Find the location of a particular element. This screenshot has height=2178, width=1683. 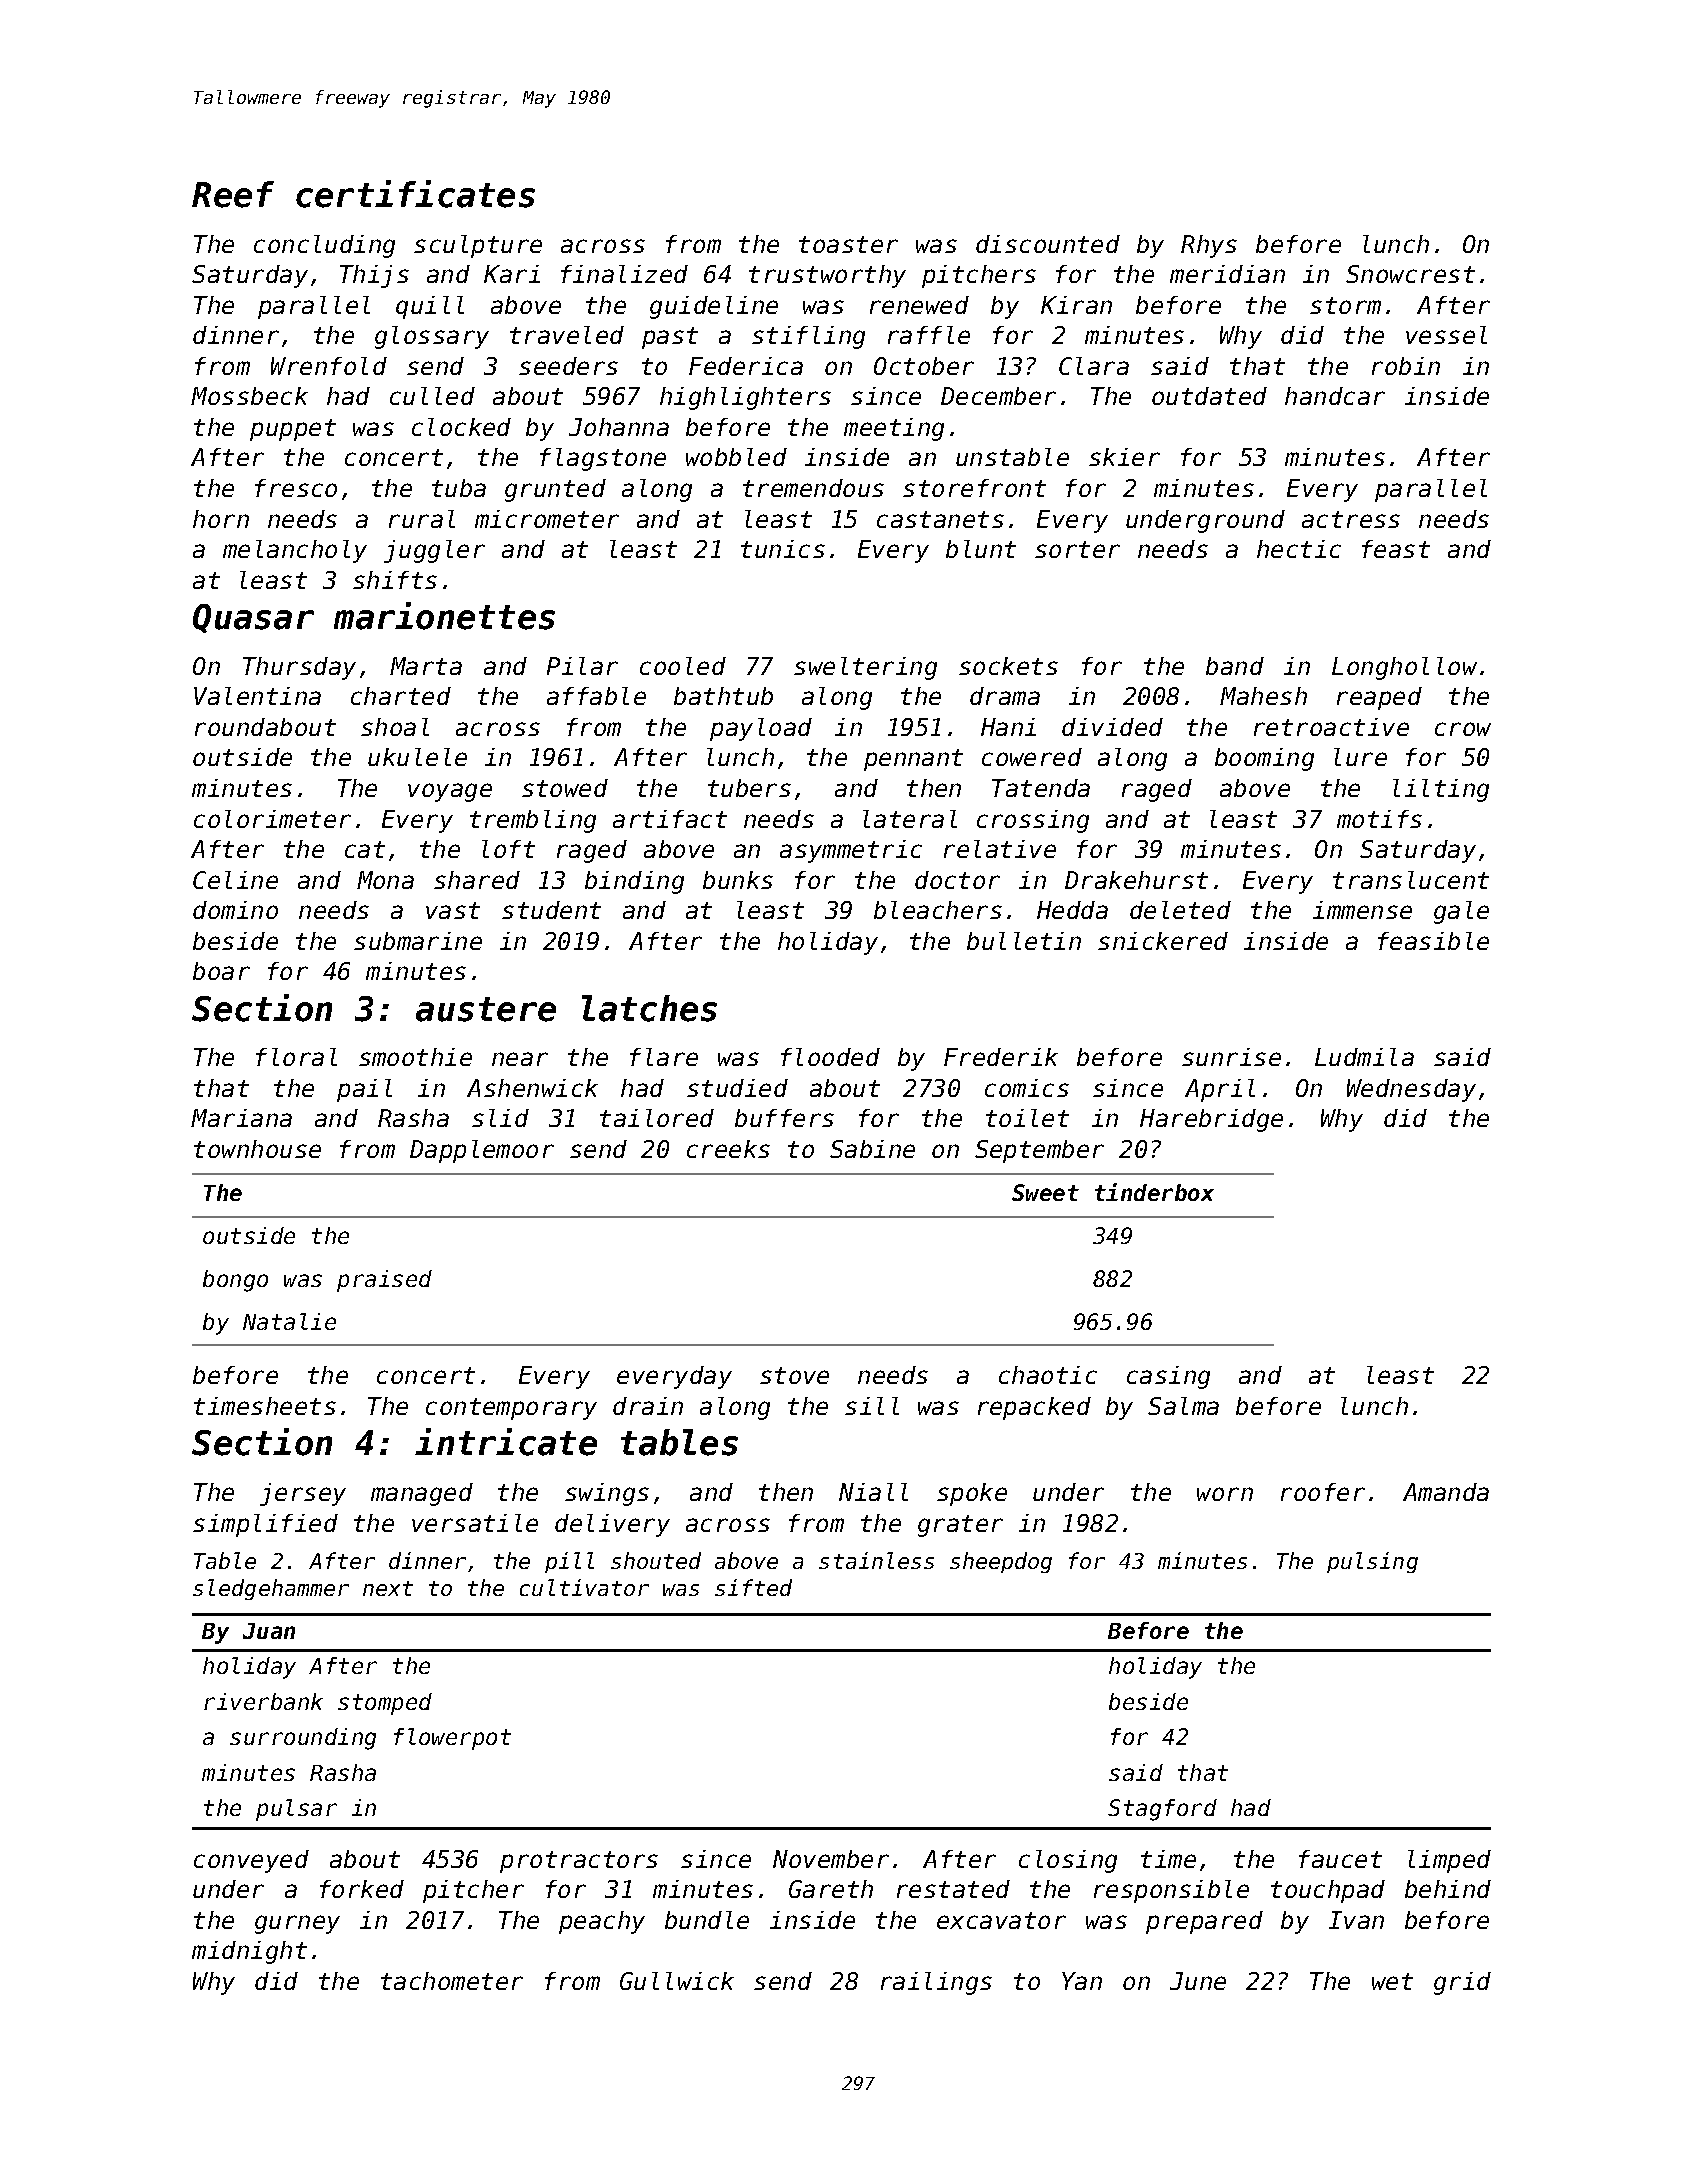

railings is located at coordinates (936, 1983).
